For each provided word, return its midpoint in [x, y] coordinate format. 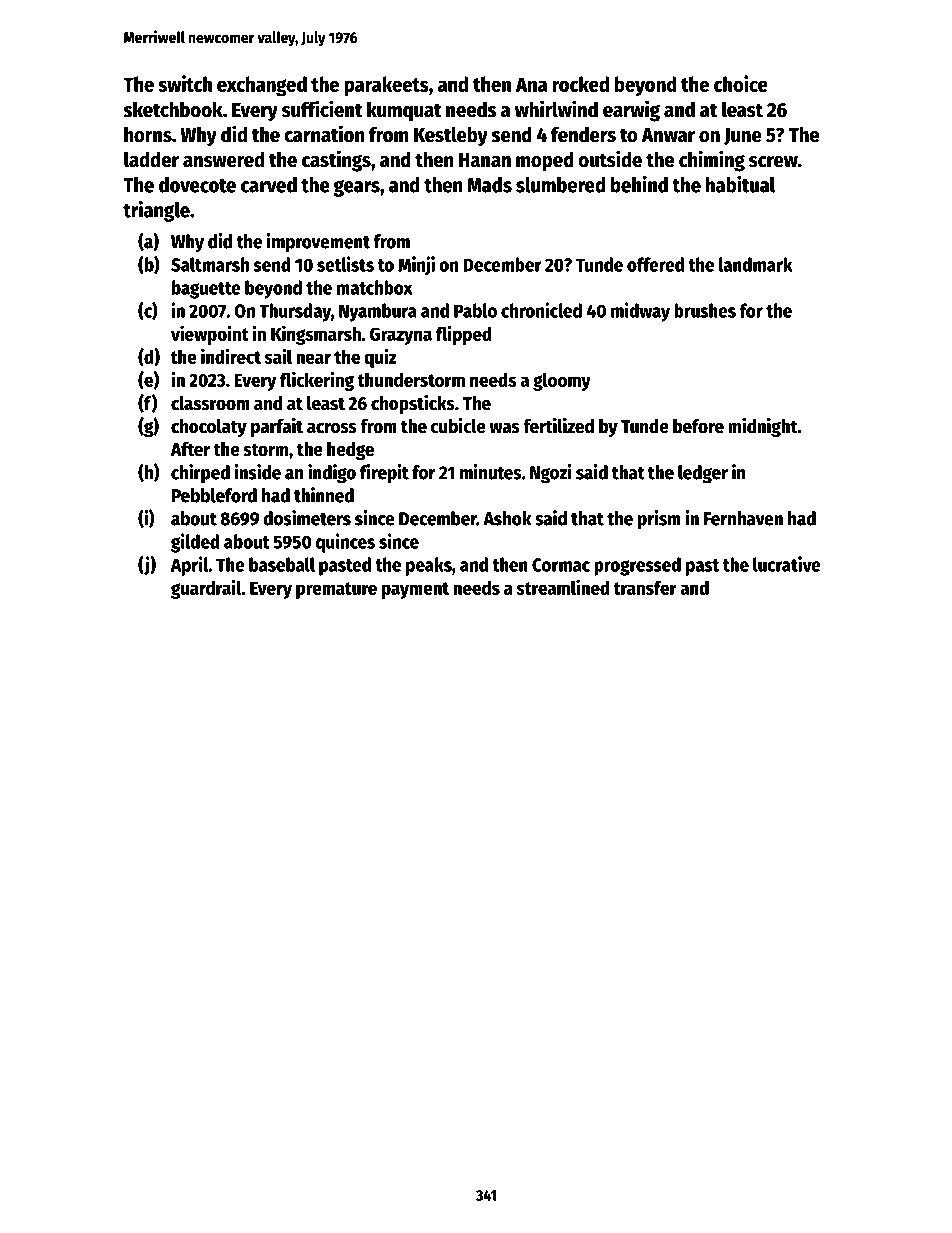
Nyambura [378, 312]
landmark [756, 264]
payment [415, 590]
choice [741, 83]
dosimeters [307, 518]
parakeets [386, 86]
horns [148, 134]
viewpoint [210, 335]
